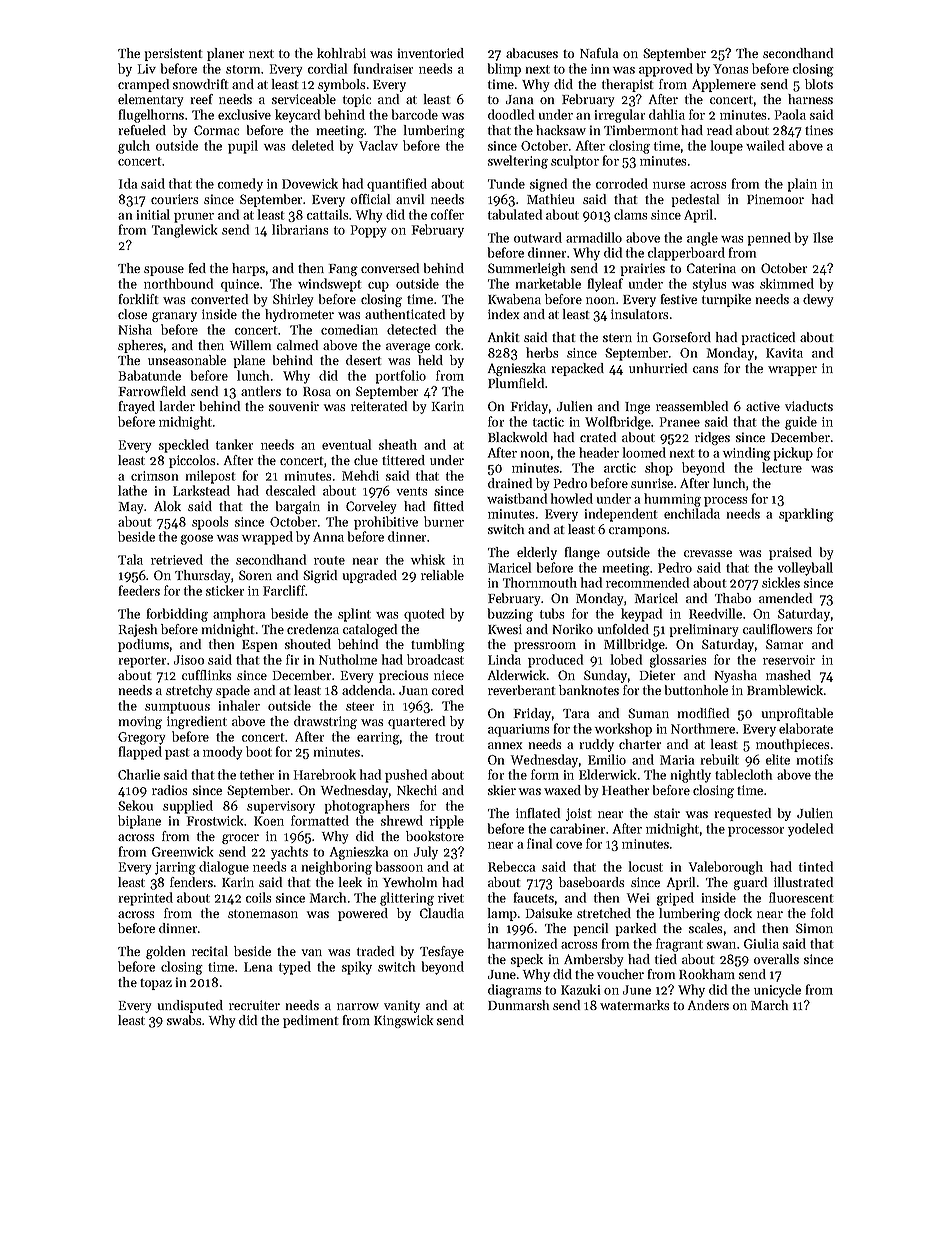 This screenshot has height=1233, width=952. I want to click on tines, so click(819, 130).
